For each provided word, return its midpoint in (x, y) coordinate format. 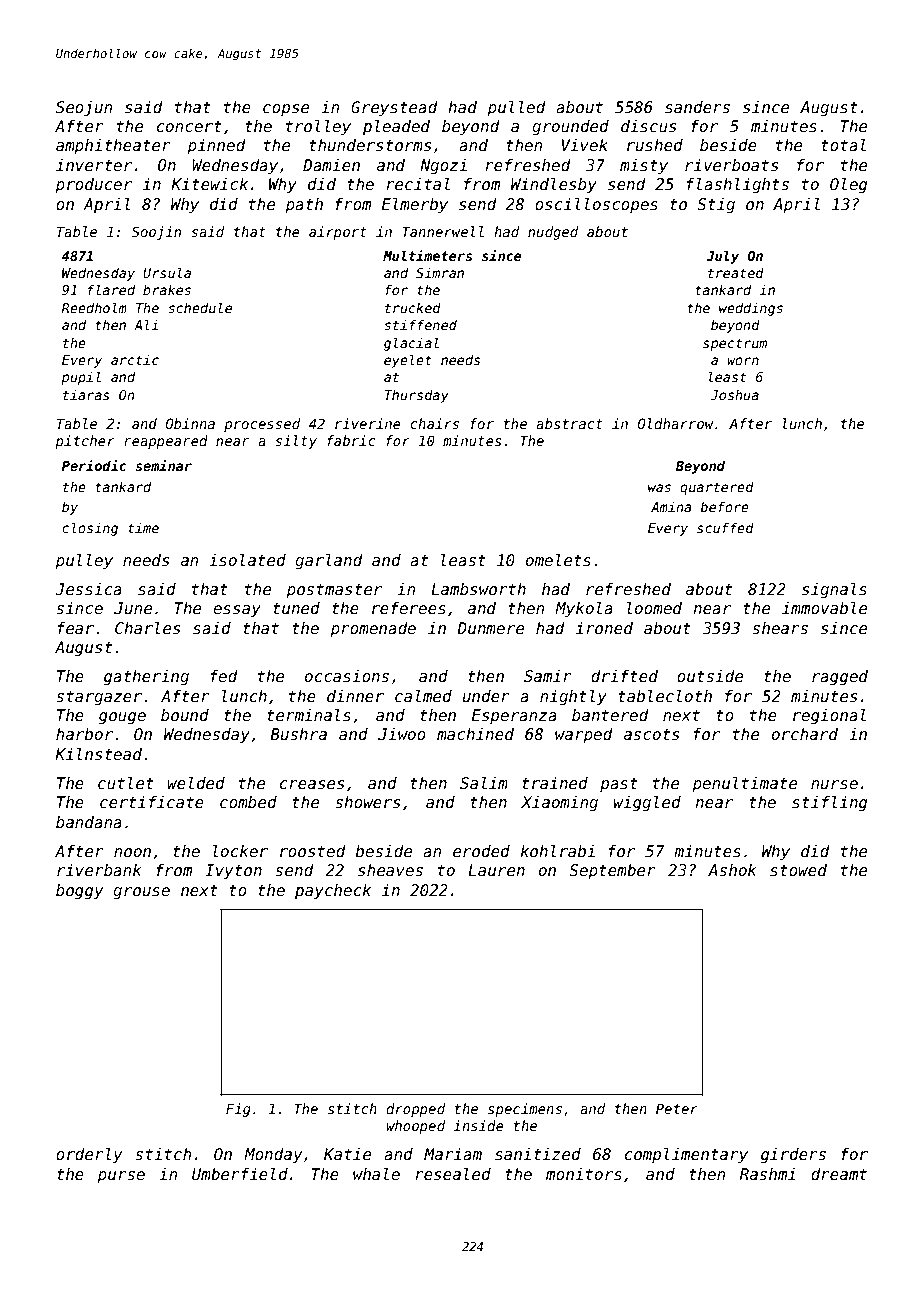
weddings (751, 309)
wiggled (647, 803)
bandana (89, 822)
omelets (558, 560)
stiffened (420, 324)
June (133, 608)
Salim (484, 783)
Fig (238, 1110)
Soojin (156, 233)
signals (834, 590)
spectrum (735, 344)
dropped (415, 1110)
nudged (553, 233)
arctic (135, 359)
